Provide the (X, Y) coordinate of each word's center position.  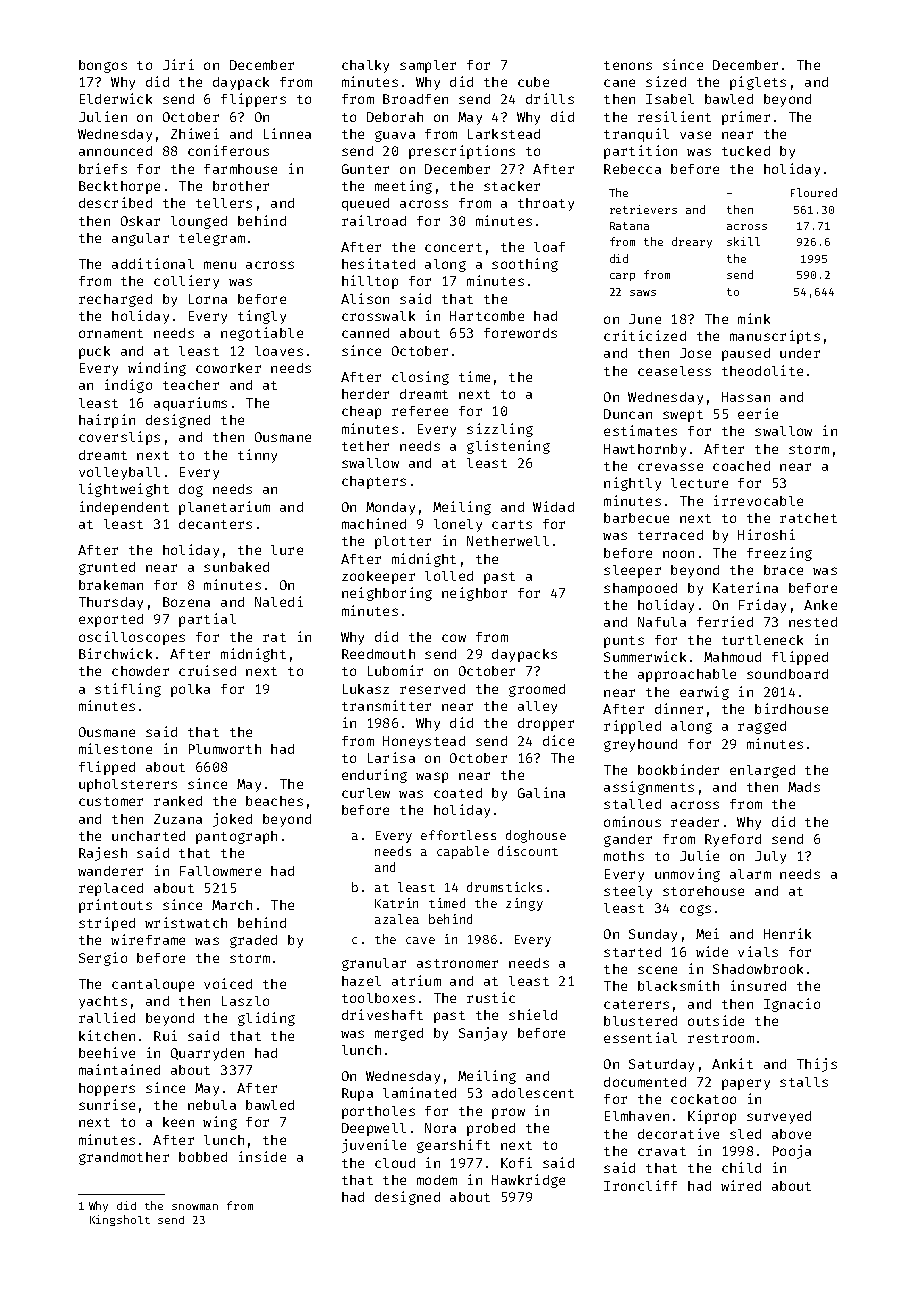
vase (695, 135)
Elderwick (116, 98)
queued (365, 204)
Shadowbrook (758, 969)
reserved (432, 689)
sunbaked (236, 567)
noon (678, 554)
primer (746, 118)
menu (220, 265)
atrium (416, 980)
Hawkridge (528, 1181)
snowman (195, 1207)
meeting (403, 187)
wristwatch (186, 922)
